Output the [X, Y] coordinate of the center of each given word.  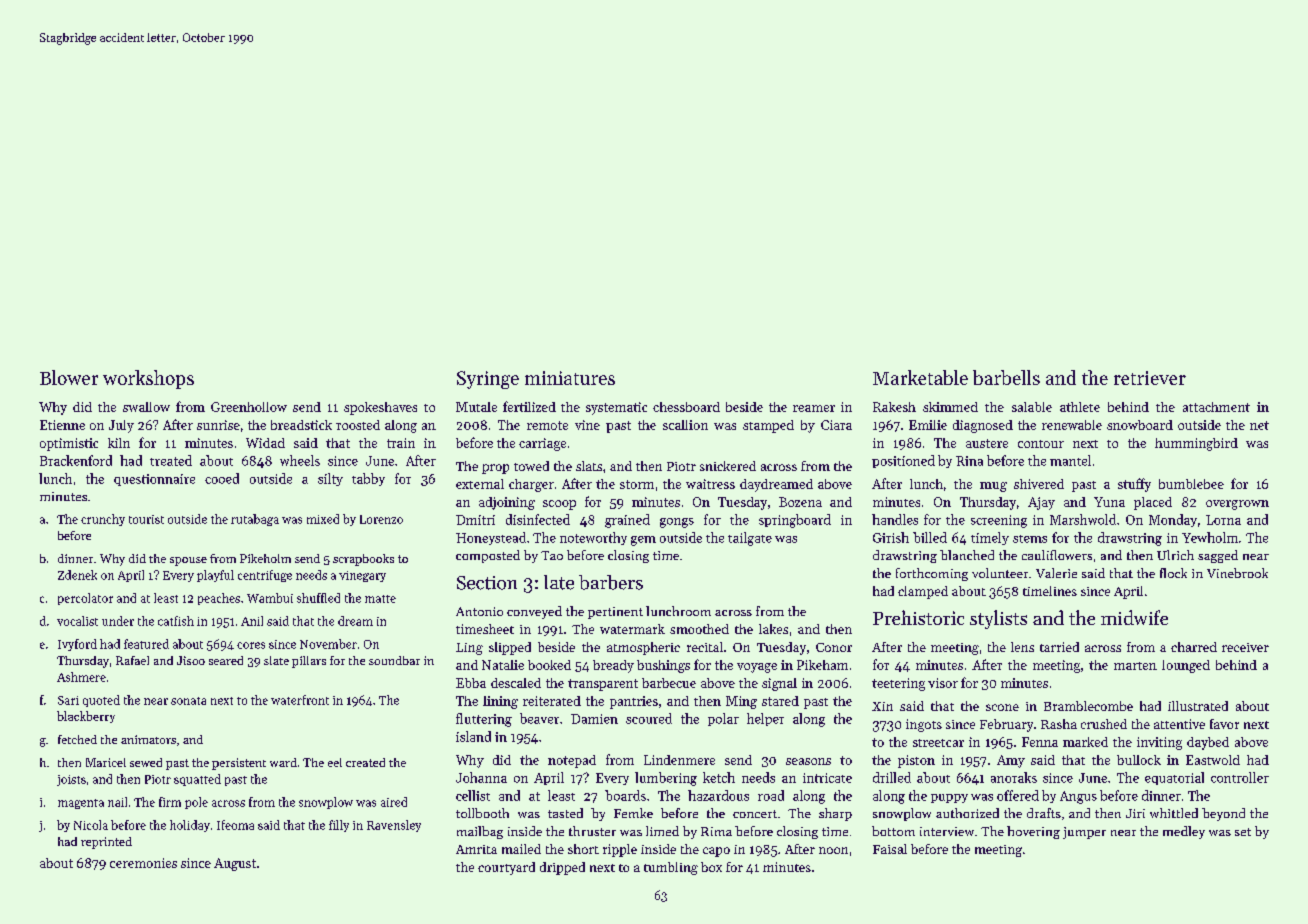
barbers [611, 582]
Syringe [488, 380]
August [235, 864]
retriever [1150, 378]
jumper [1084, 833]
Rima [716, 831]
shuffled [318, 598]
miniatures [570, 378]
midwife [1134, 617]
